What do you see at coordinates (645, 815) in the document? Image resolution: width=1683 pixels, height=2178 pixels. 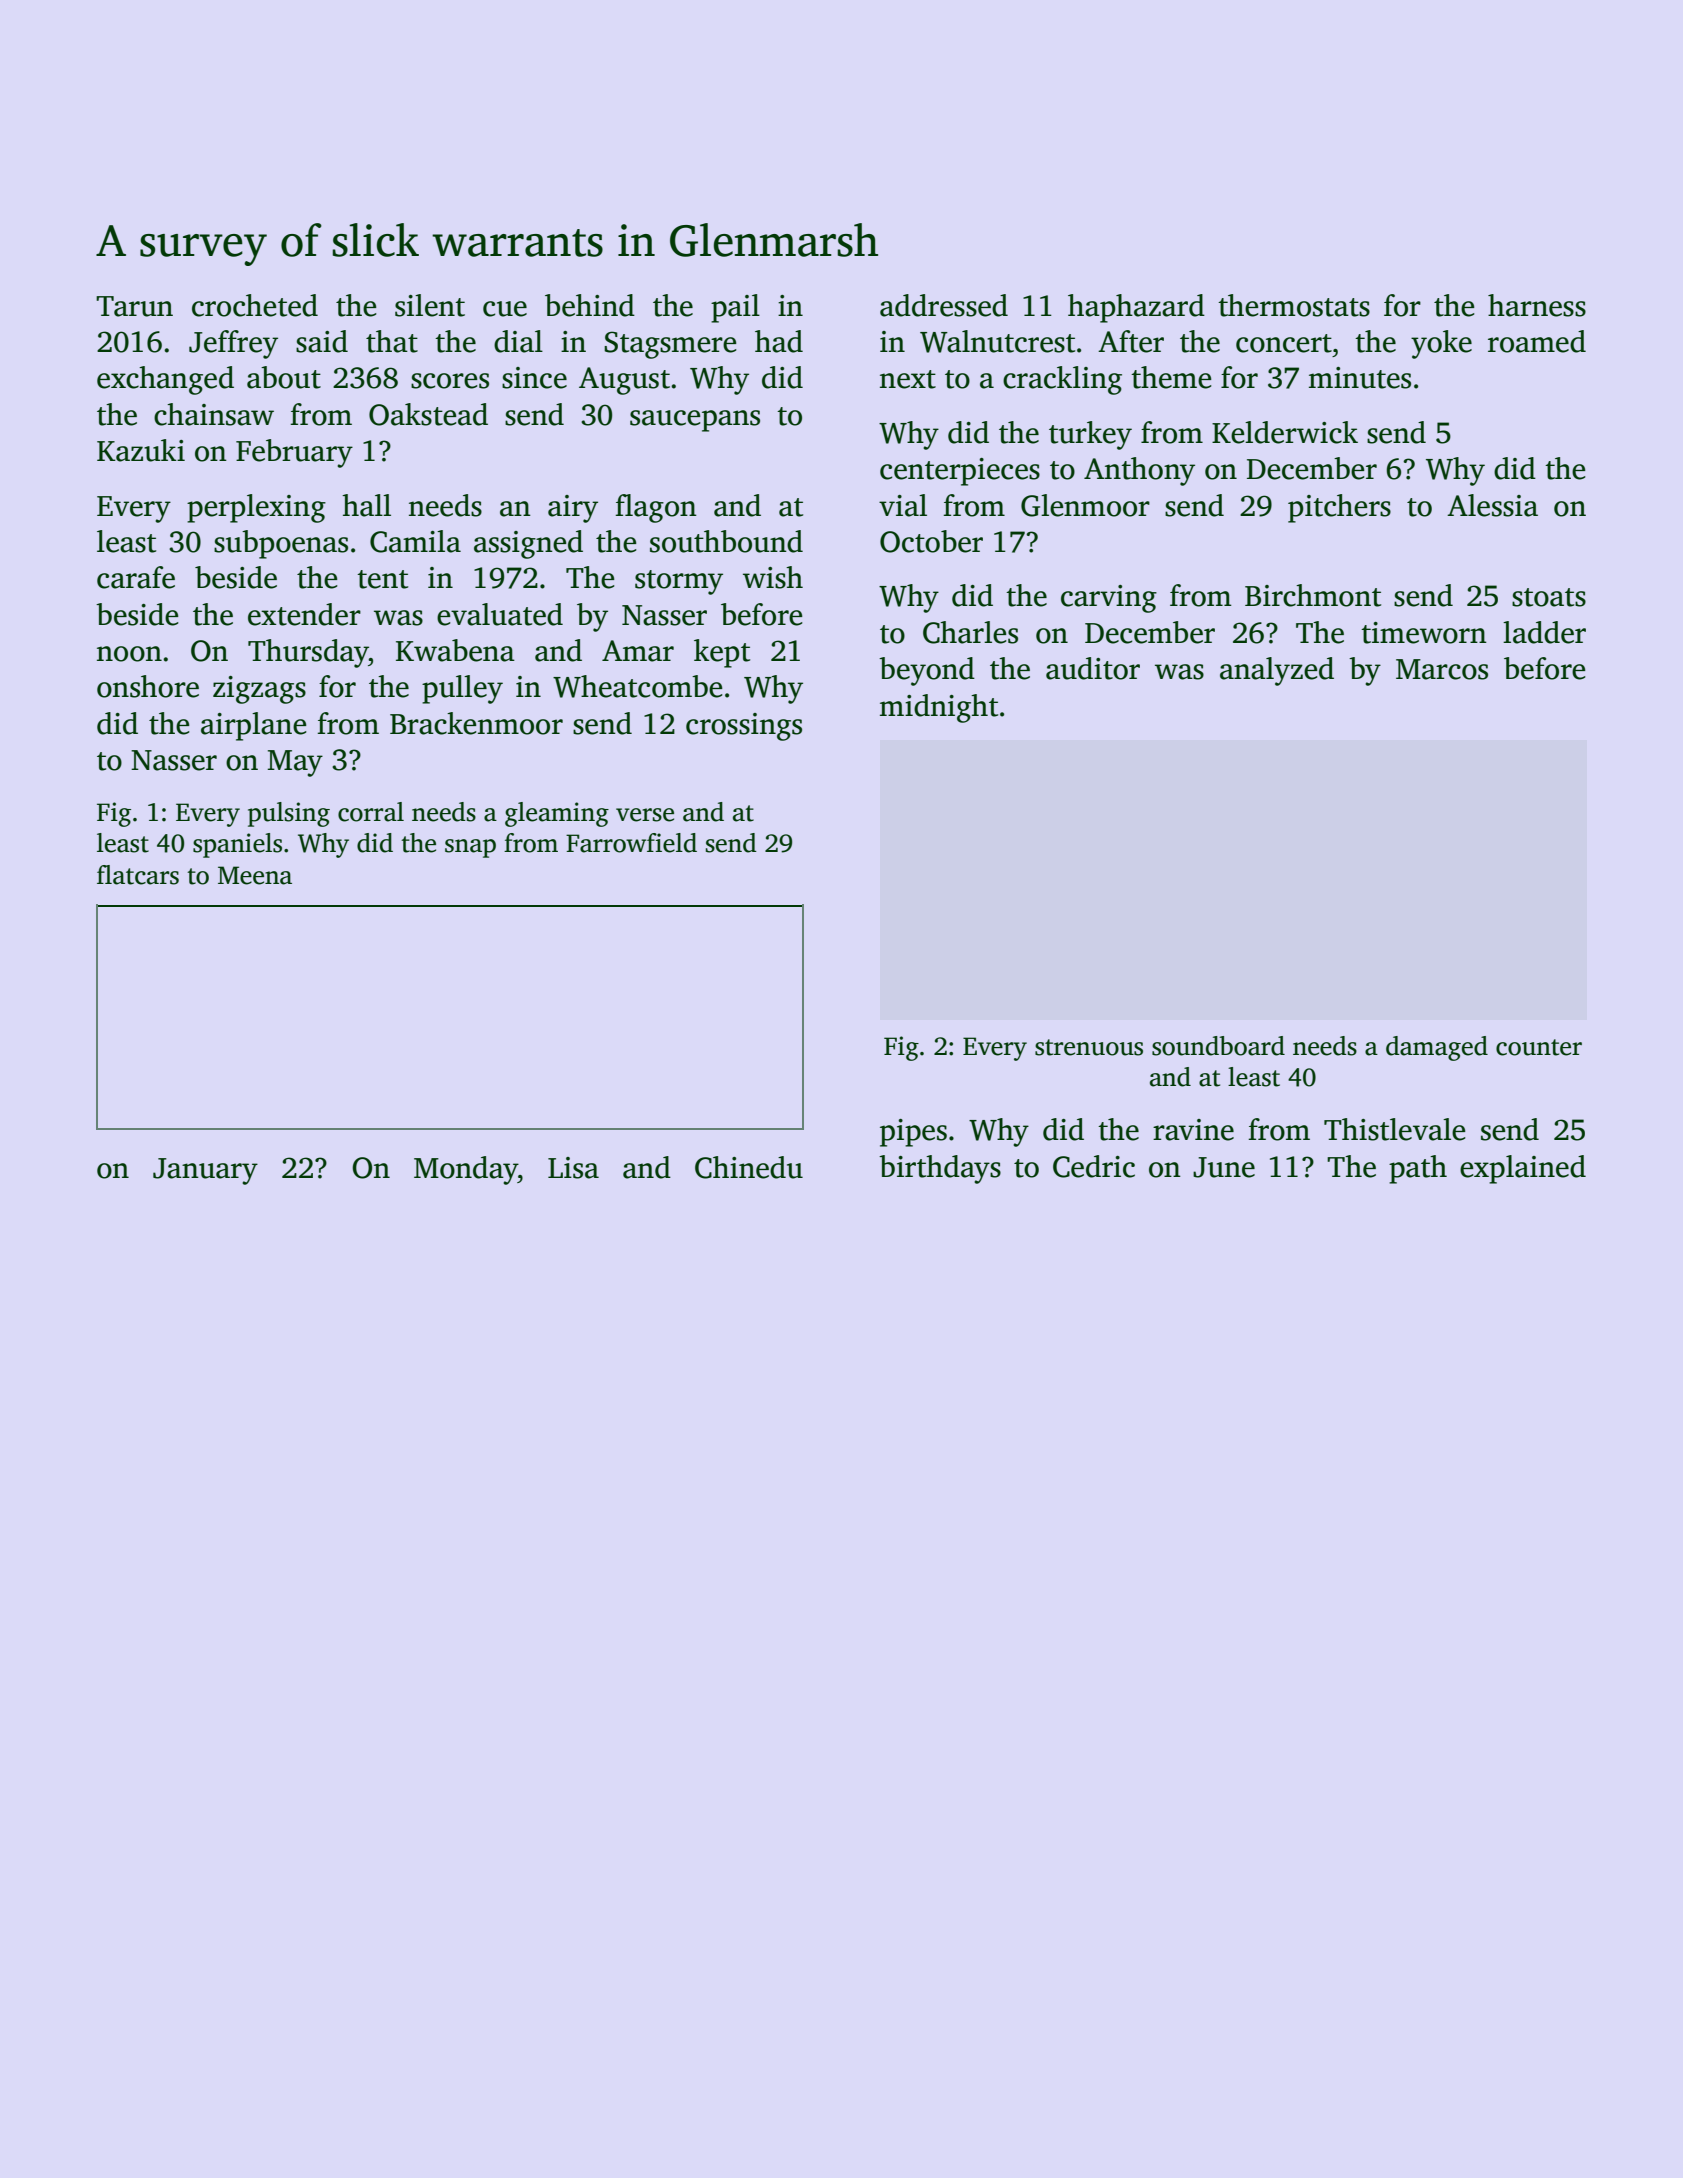 I see `verse` at bounding box center [645, 815].
